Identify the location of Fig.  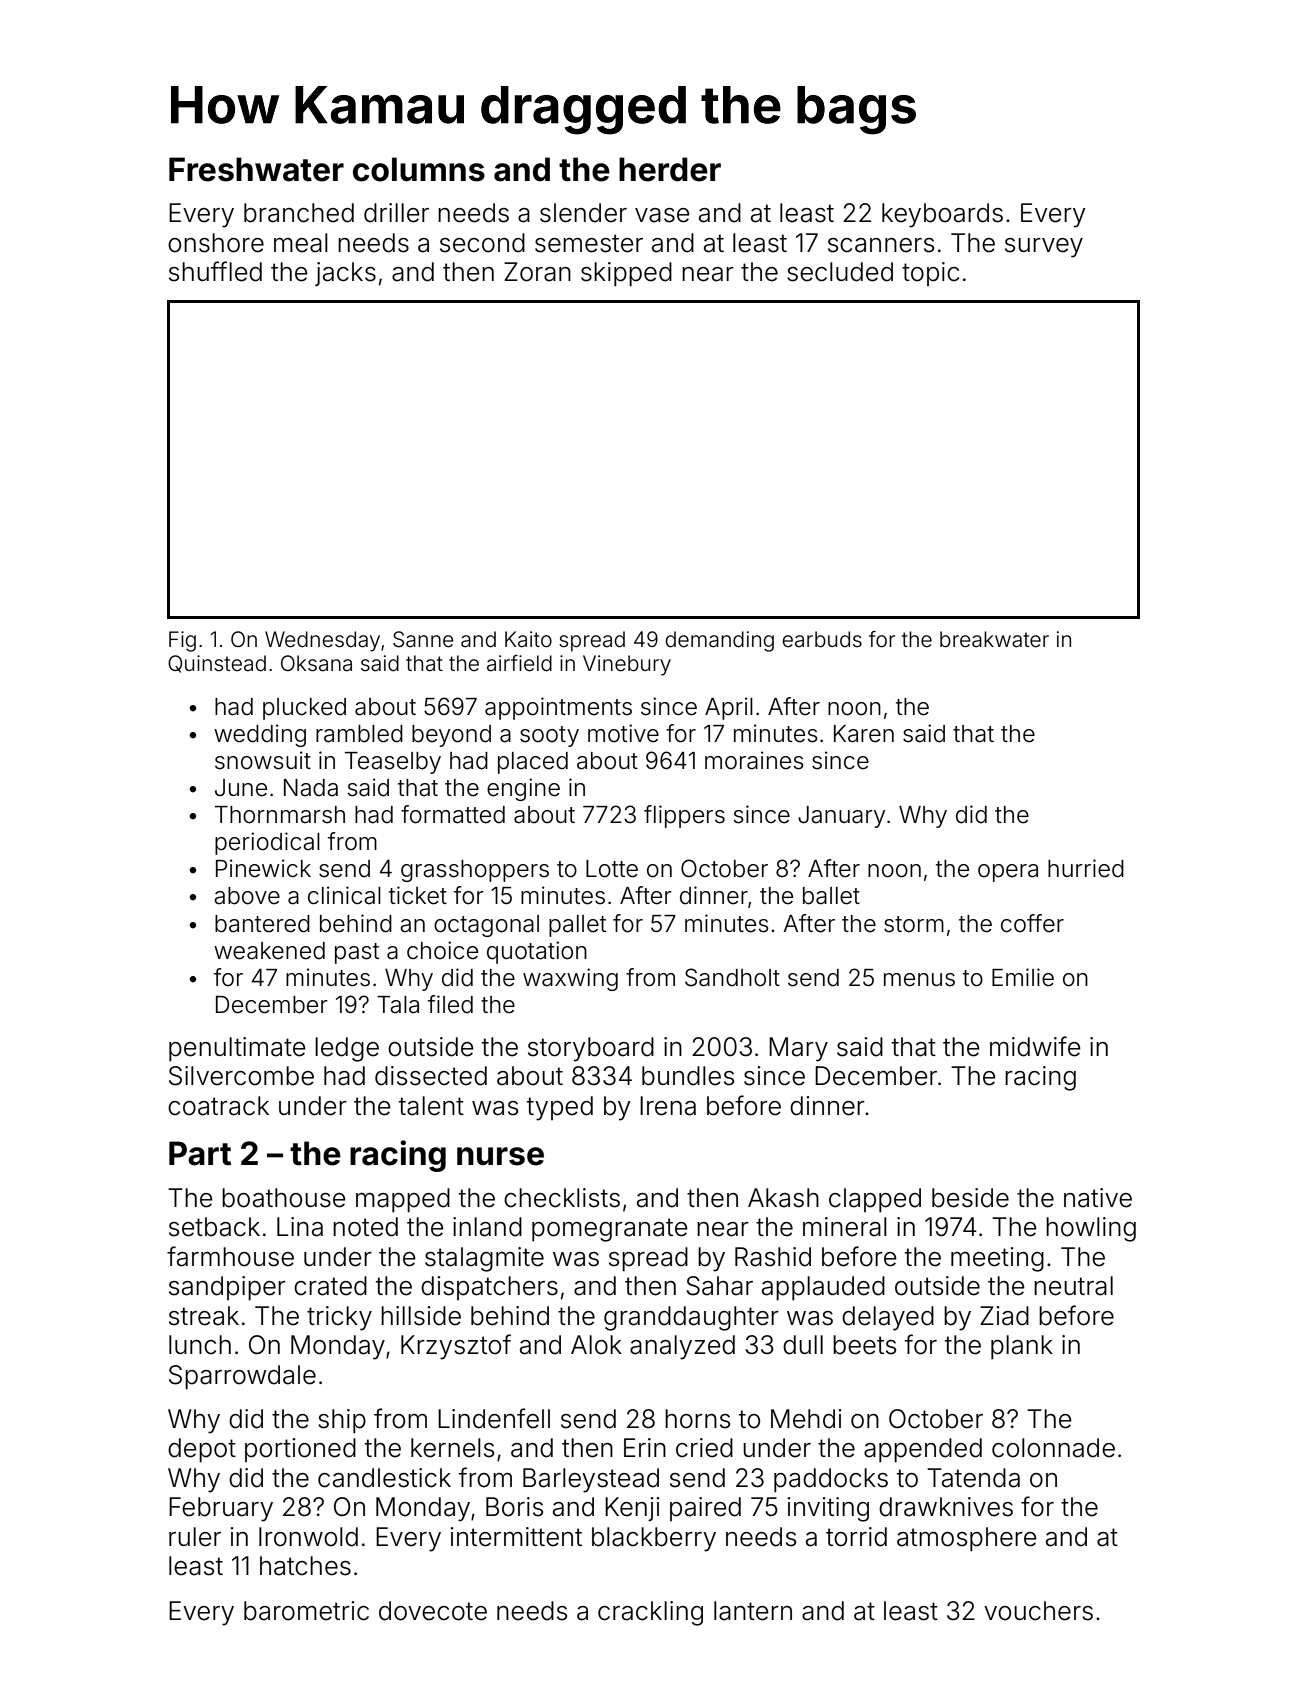
(182, 641).
